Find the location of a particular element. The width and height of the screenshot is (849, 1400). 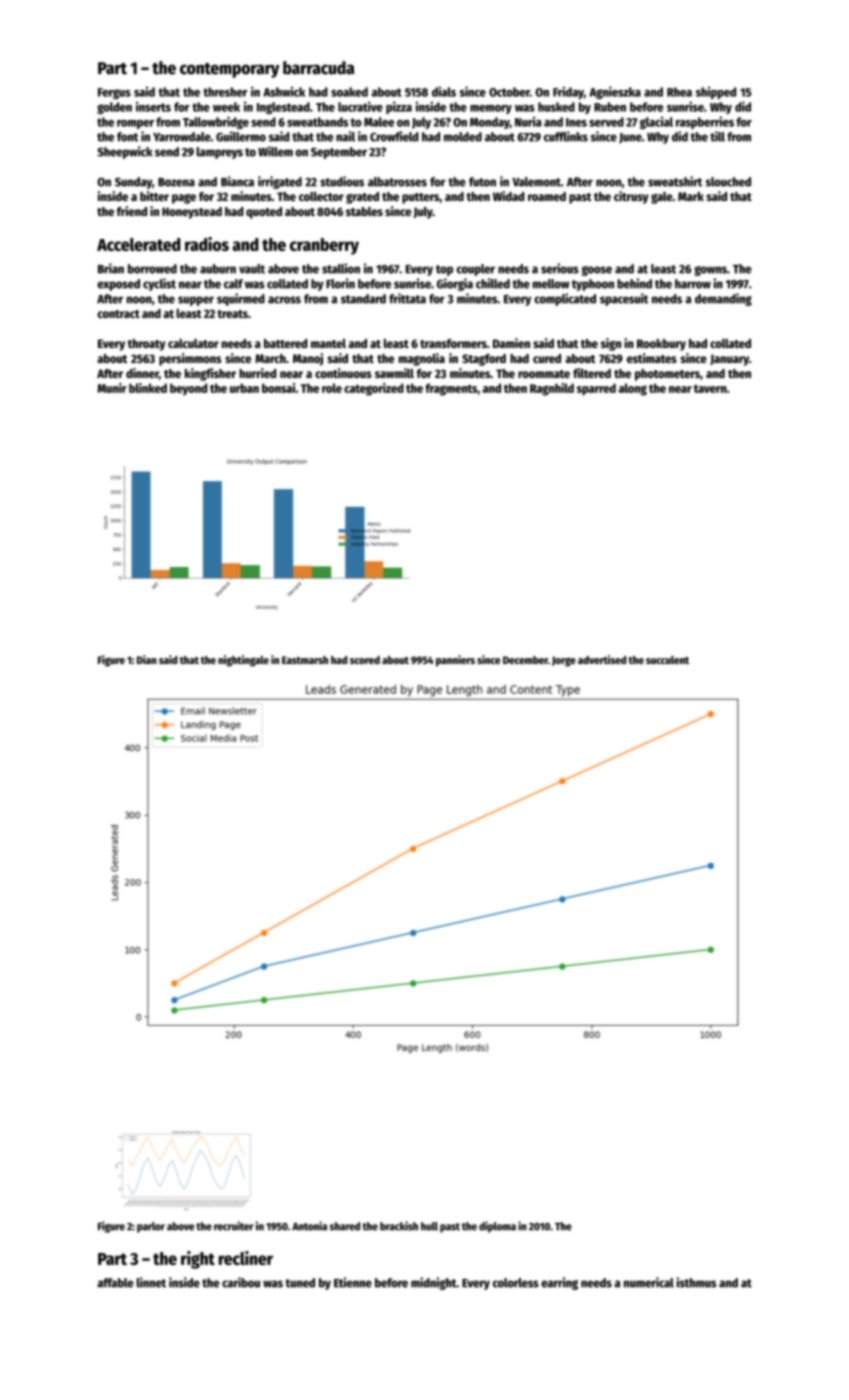

contemporary is located at coordinates (230, 70).
